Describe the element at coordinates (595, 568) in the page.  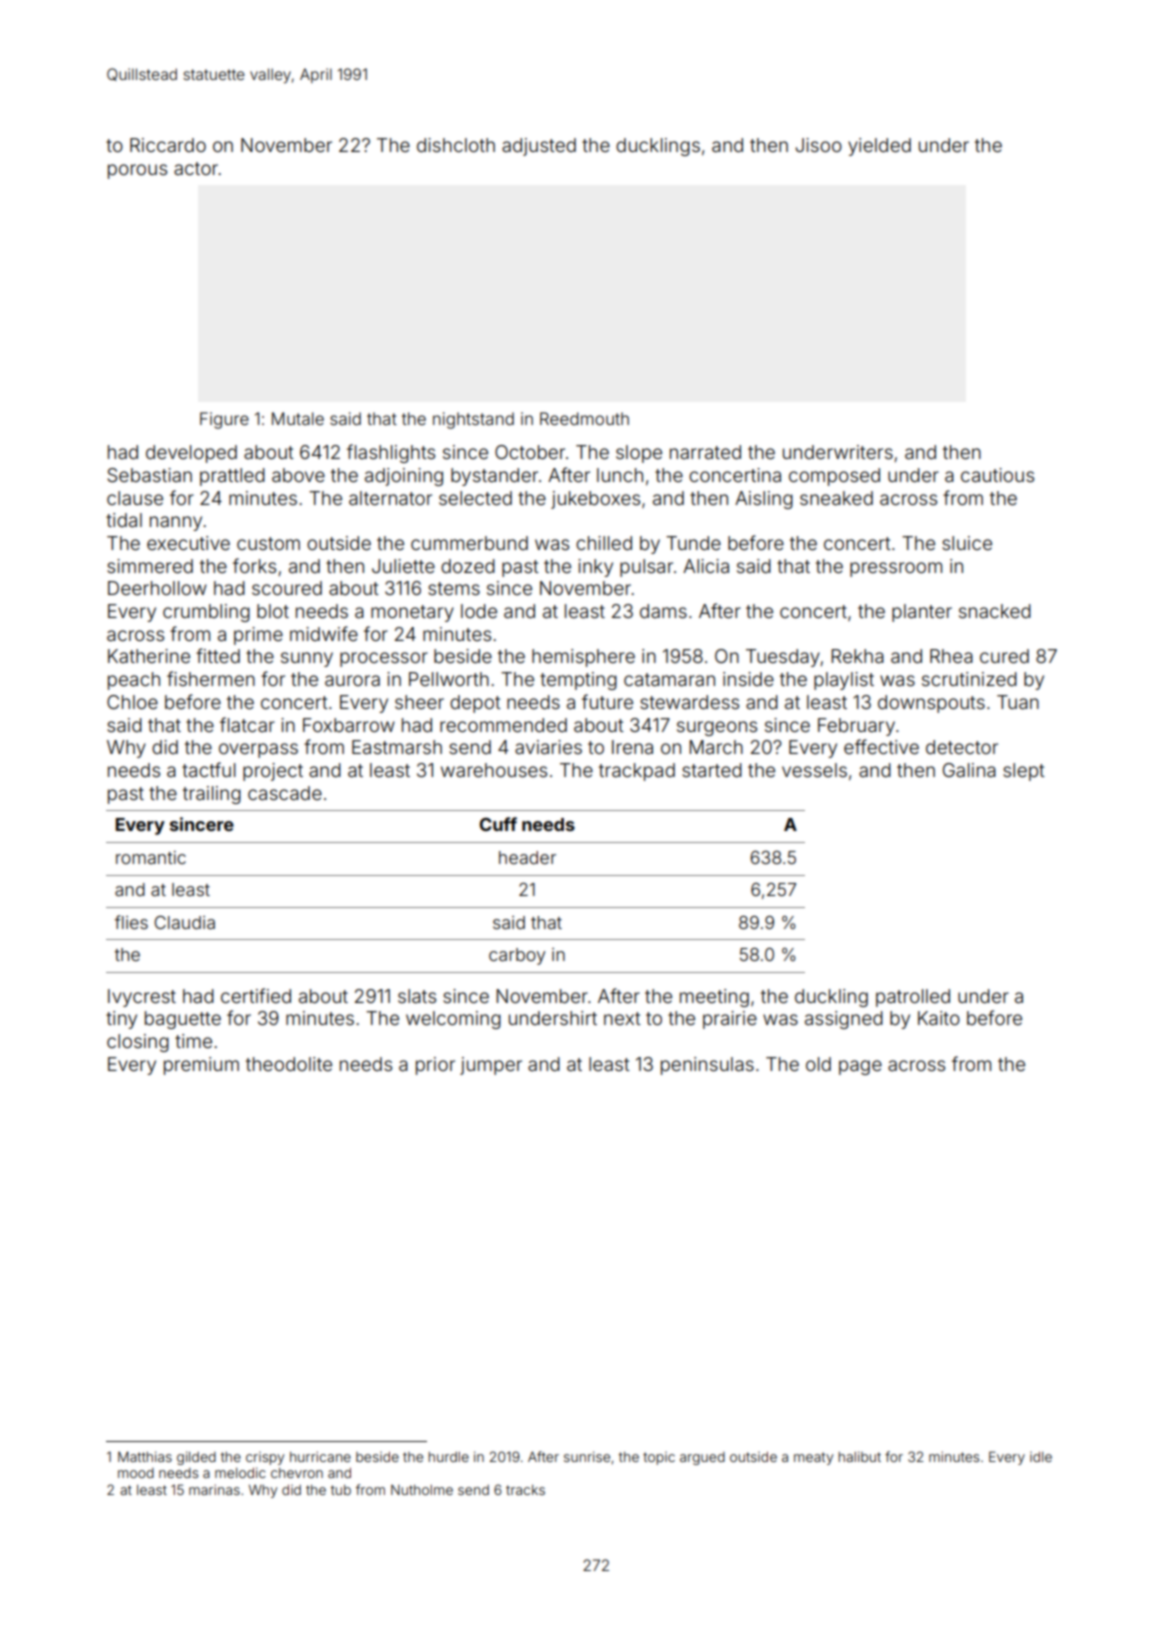
I see `inky` at that location.
